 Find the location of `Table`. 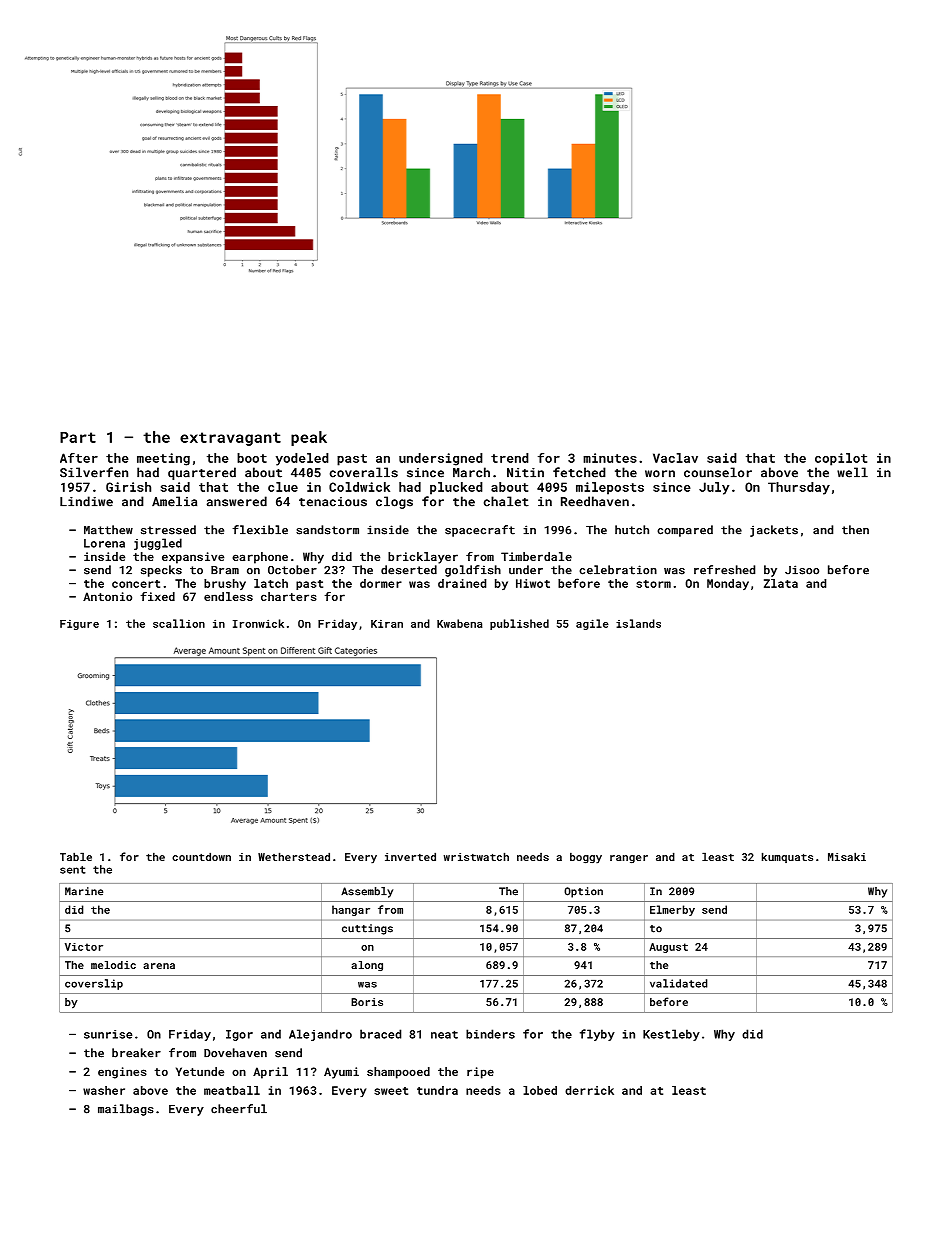

Table is located at coordinates (76, 856).
